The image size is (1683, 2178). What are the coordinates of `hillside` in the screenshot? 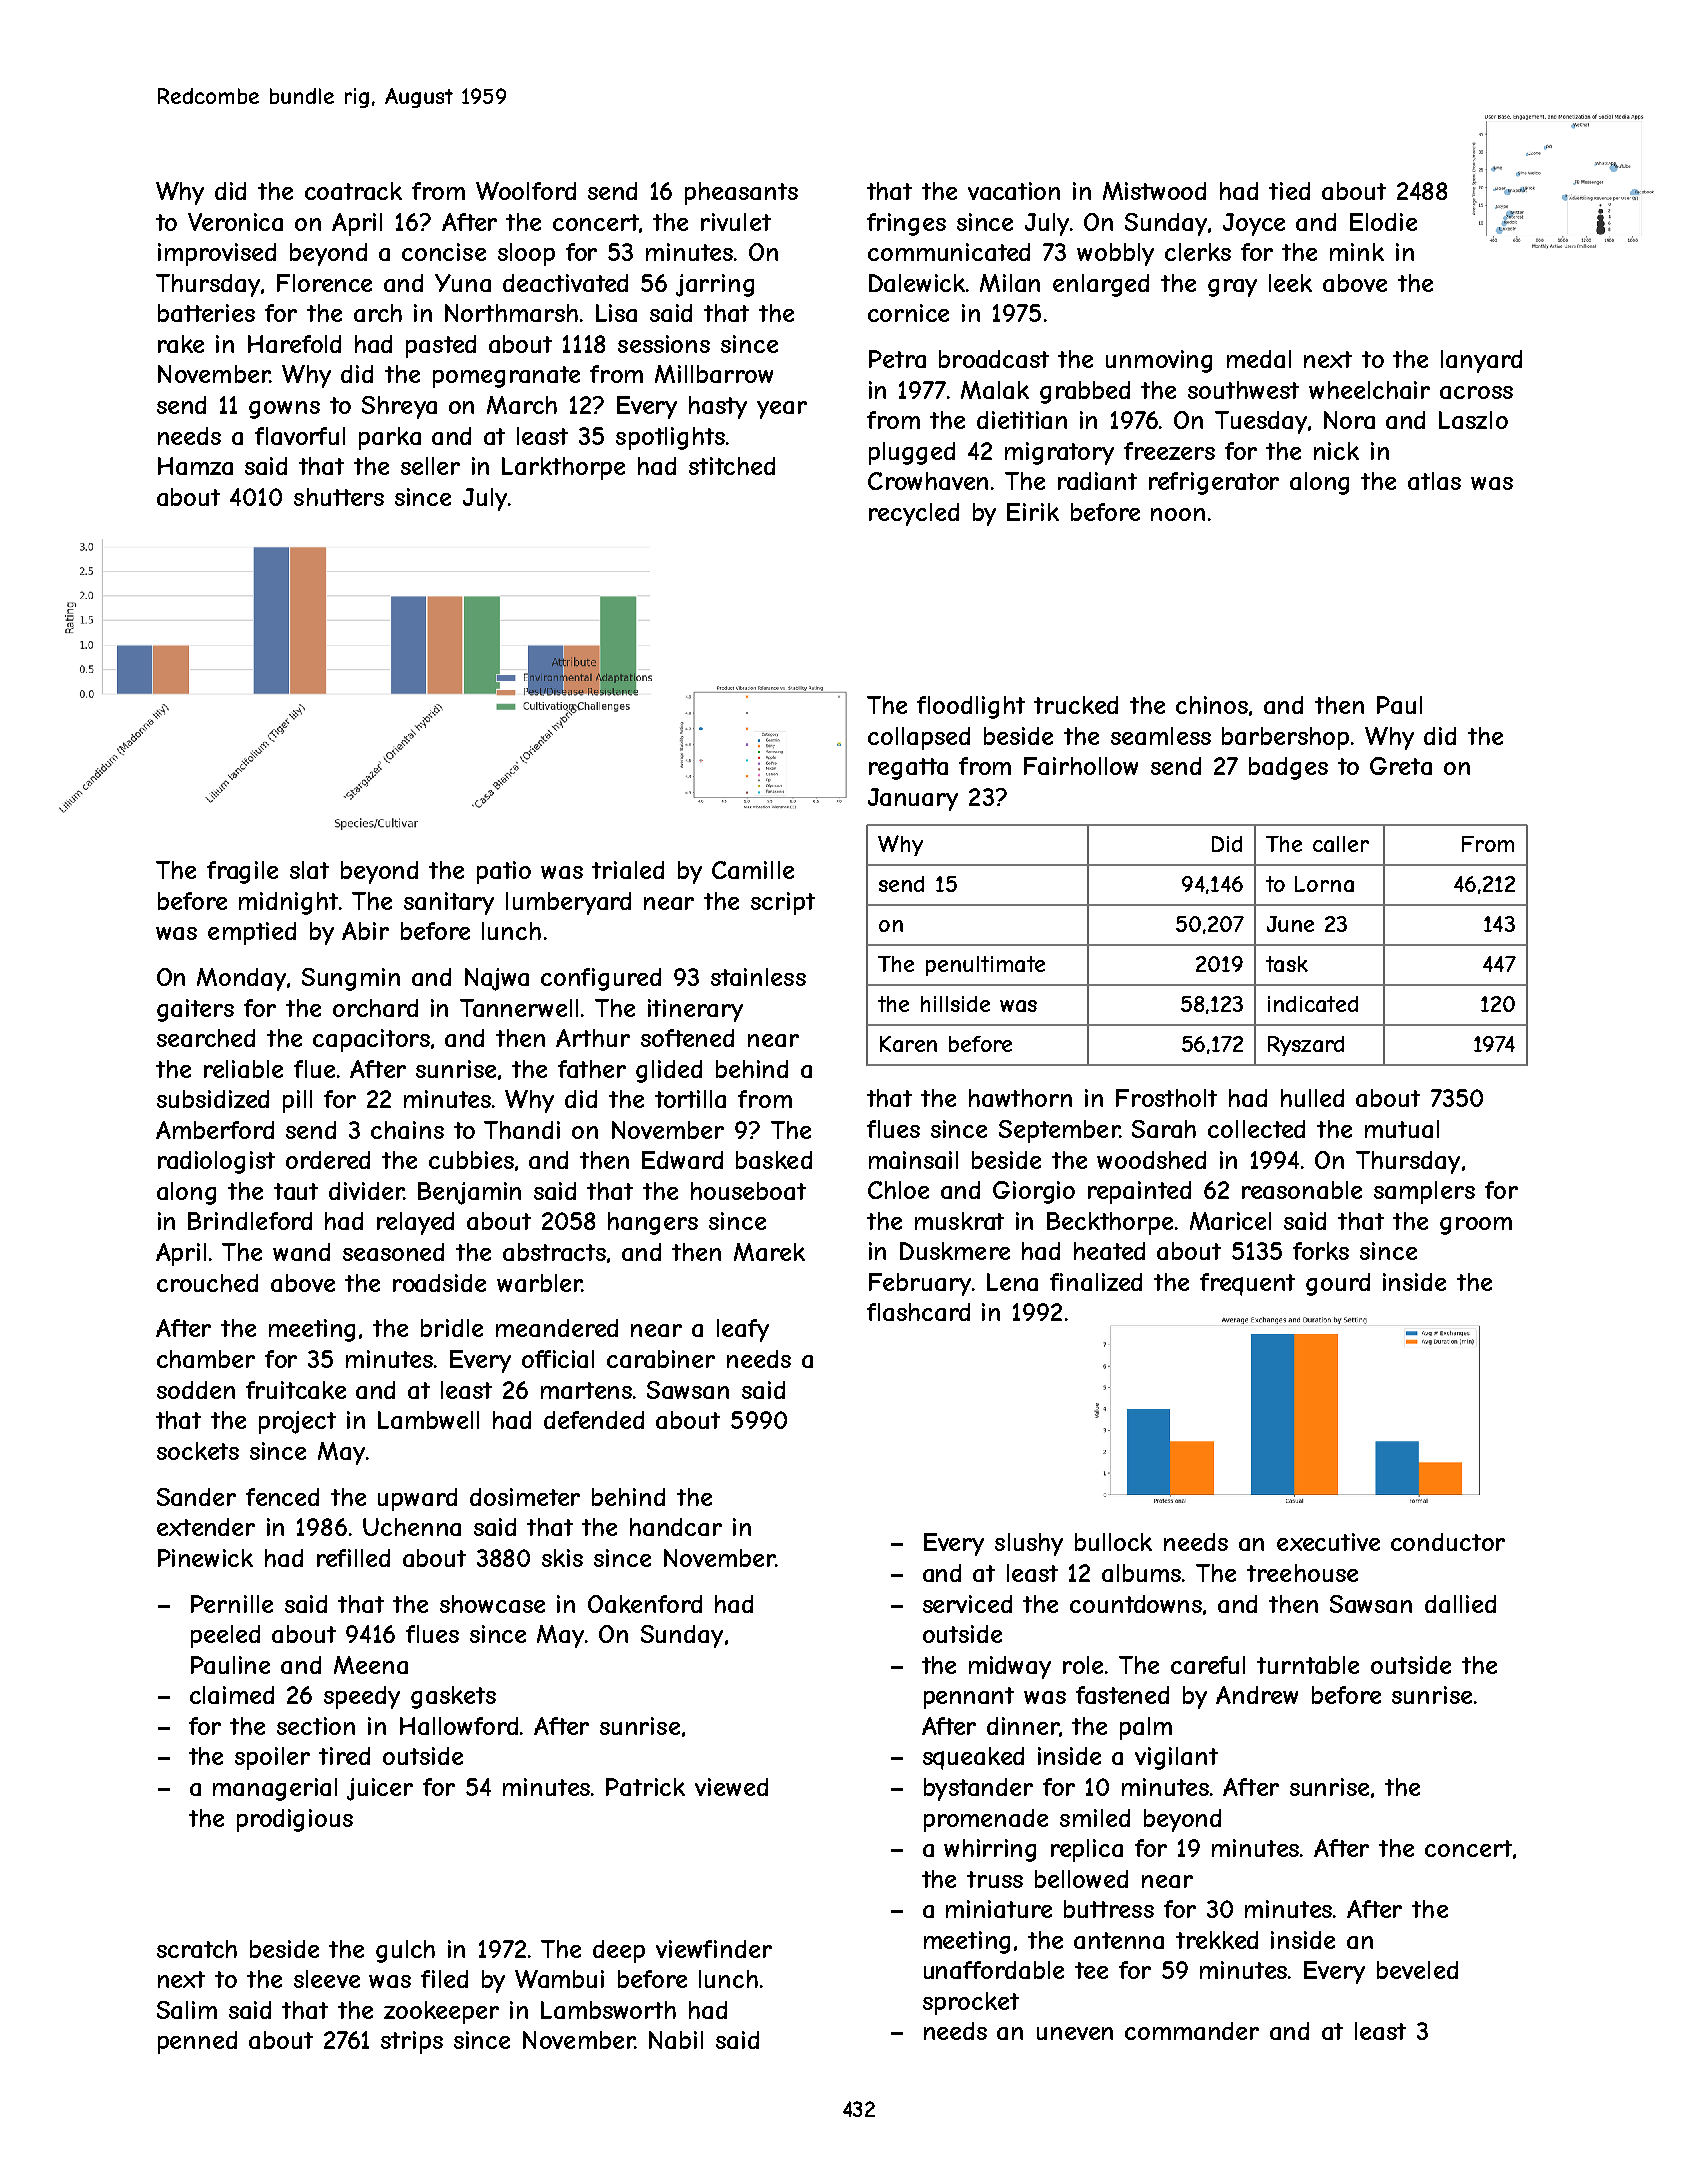 It's located at (955, 1004).
